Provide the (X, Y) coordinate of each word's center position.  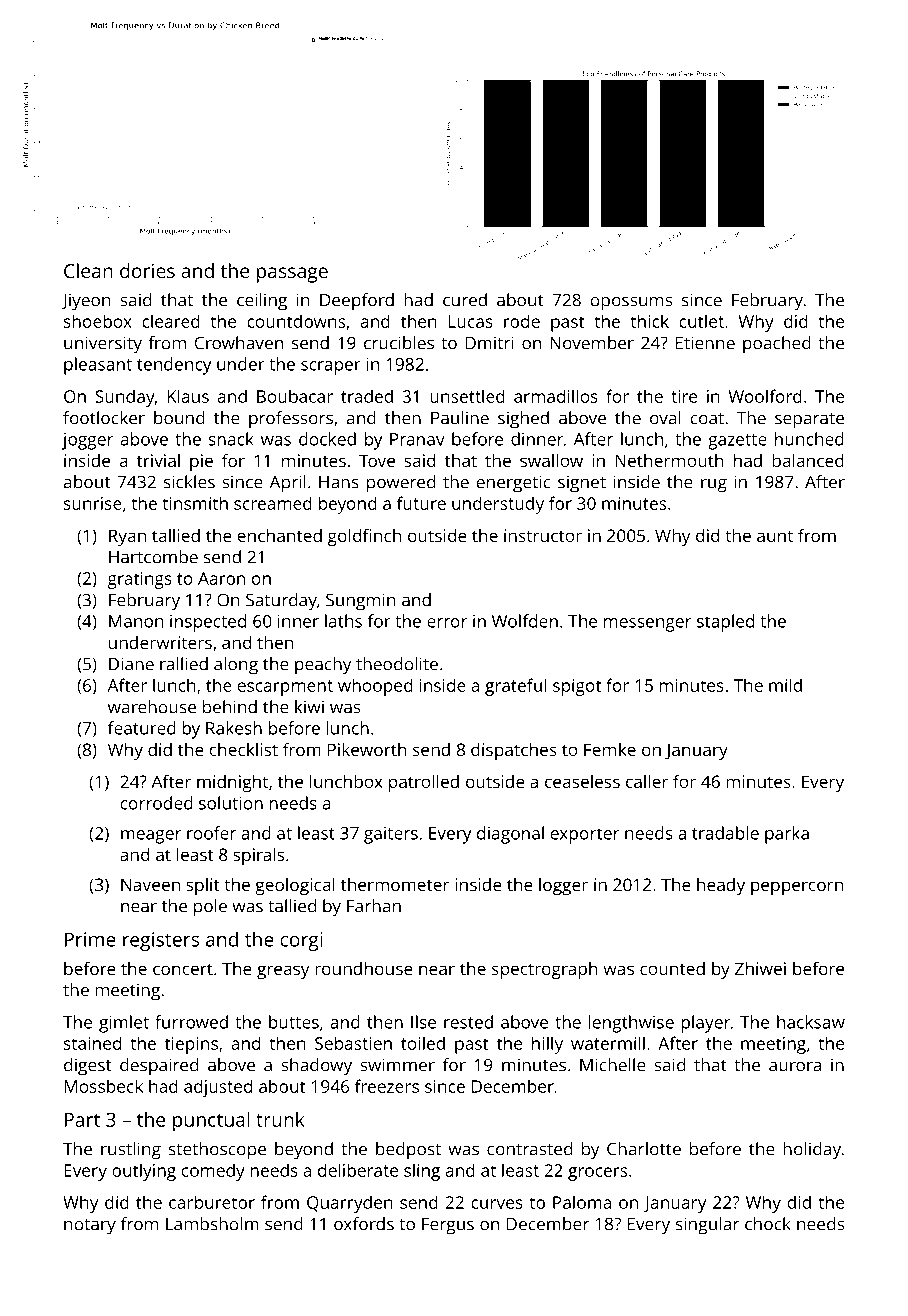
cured (465, 300)
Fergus (448, 1226)
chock (768, 1224)
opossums (631, 304)
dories (147, 270)
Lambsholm (212, 1224)
